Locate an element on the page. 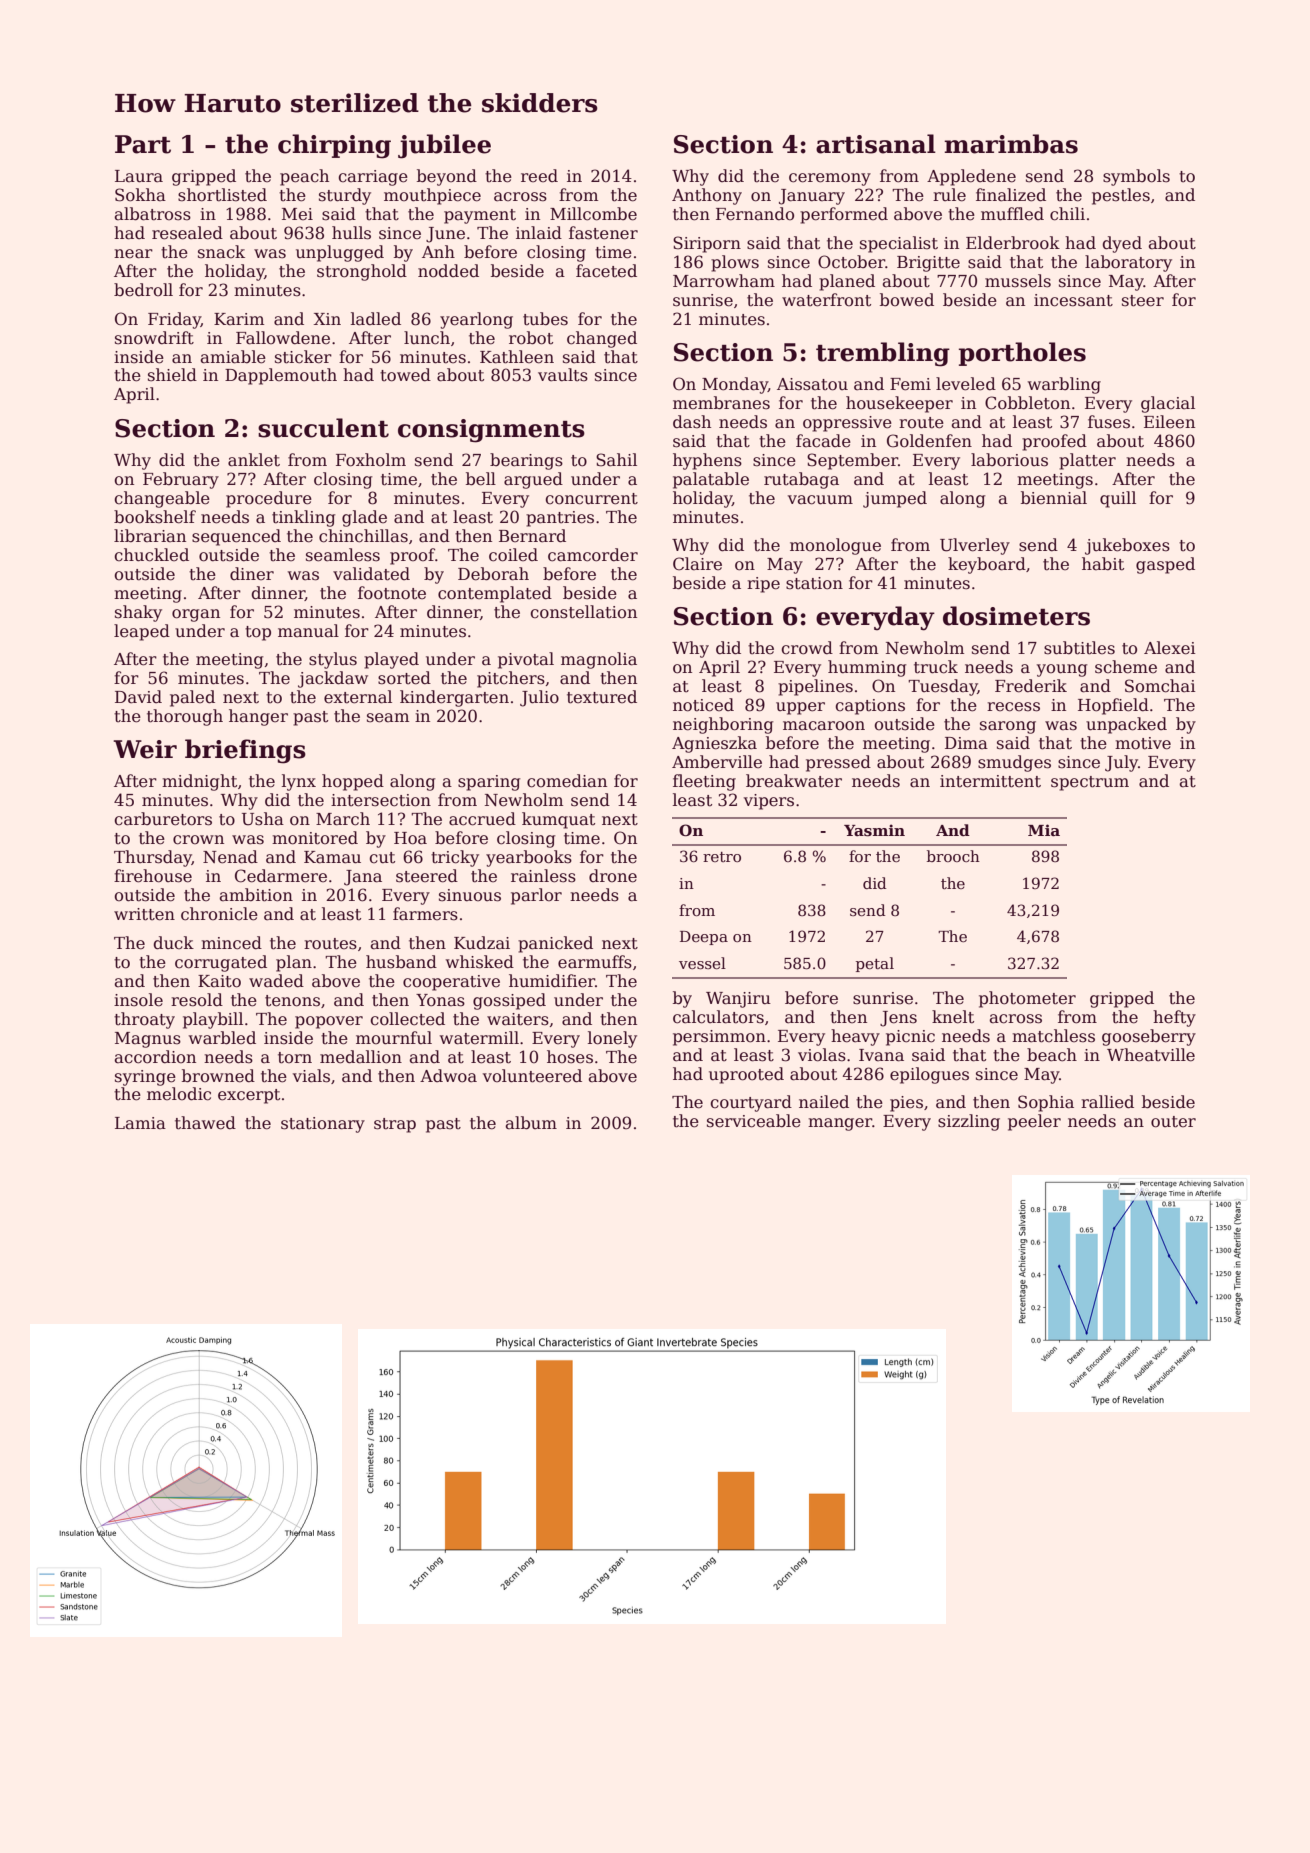 This image has height=1853, width=1310. portholes is located at coordinates (1022, 354).
